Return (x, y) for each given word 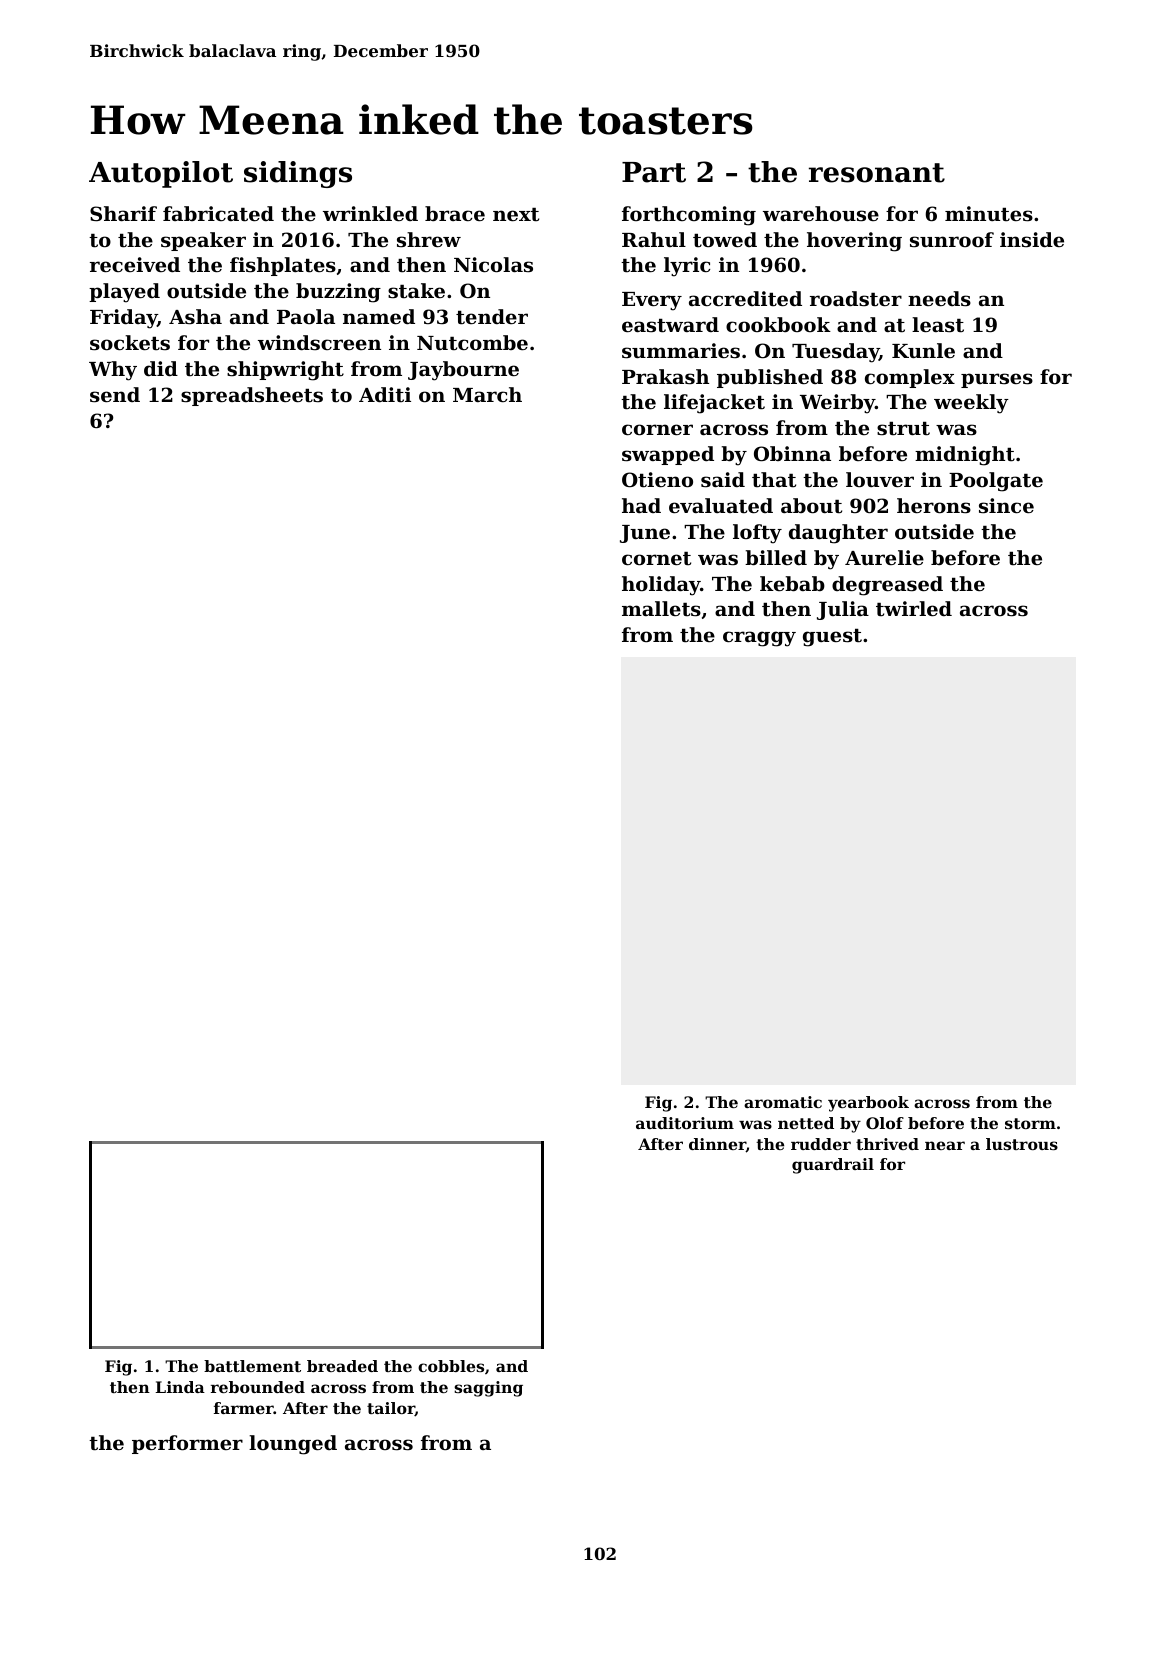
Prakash (665, 377)
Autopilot (161, 174)
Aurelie (884, 557)
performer (187, 1444)
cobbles (451, 1366)
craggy (759, 639)
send (115, 395)
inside (1032, 240)
